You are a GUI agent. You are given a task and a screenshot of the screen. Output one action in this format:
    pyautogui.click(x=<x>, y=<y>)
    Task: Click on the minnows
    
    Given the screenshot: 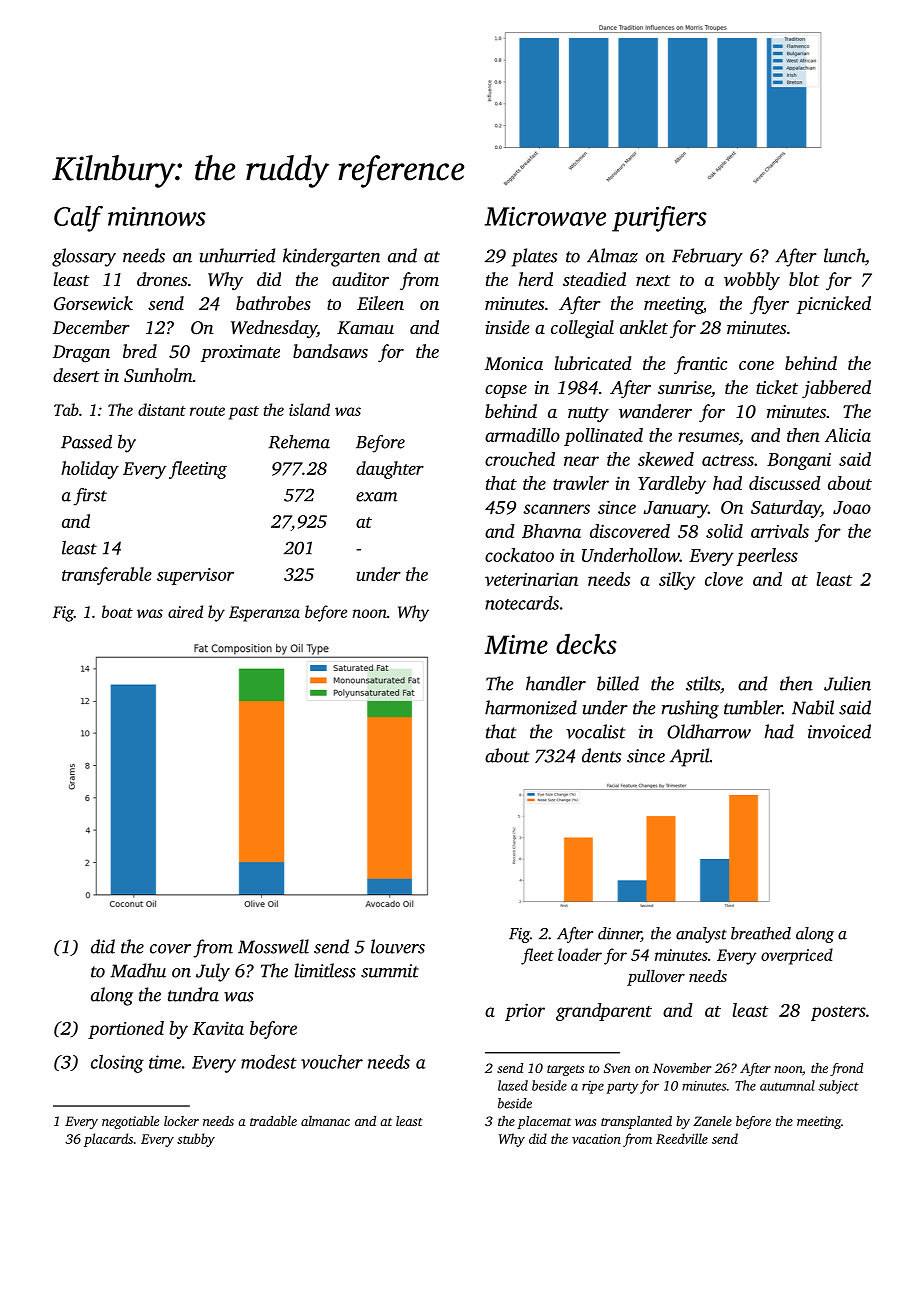 What is the action you would take?
    pyautogui.click(x=157, y=216)
